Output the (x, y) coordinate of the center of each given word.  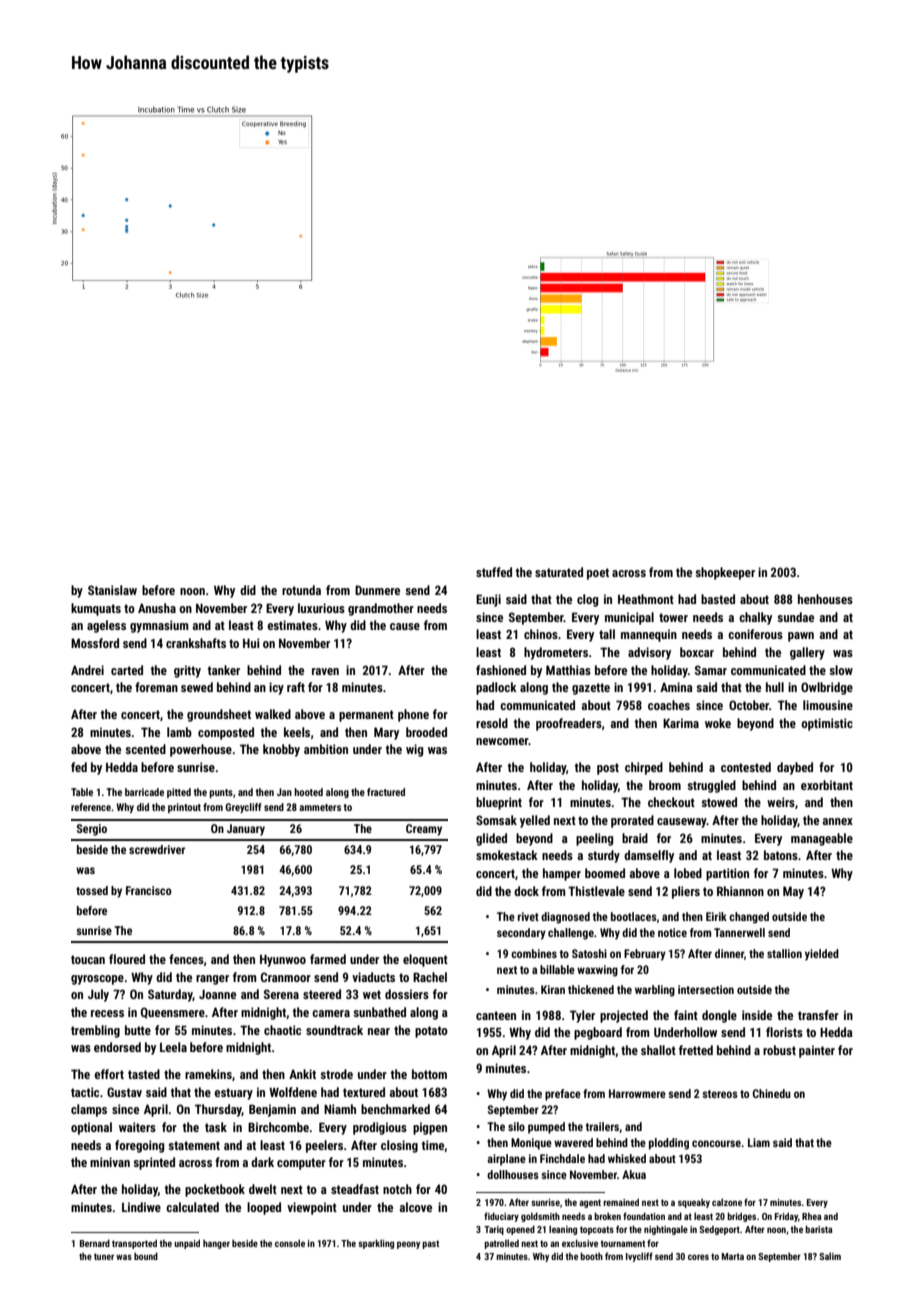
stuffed (494, 572)
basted (718, 599)
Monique (531, 1144)
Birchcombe (278, 1127)
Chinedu (772, 1093)
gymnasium (159, 626)
